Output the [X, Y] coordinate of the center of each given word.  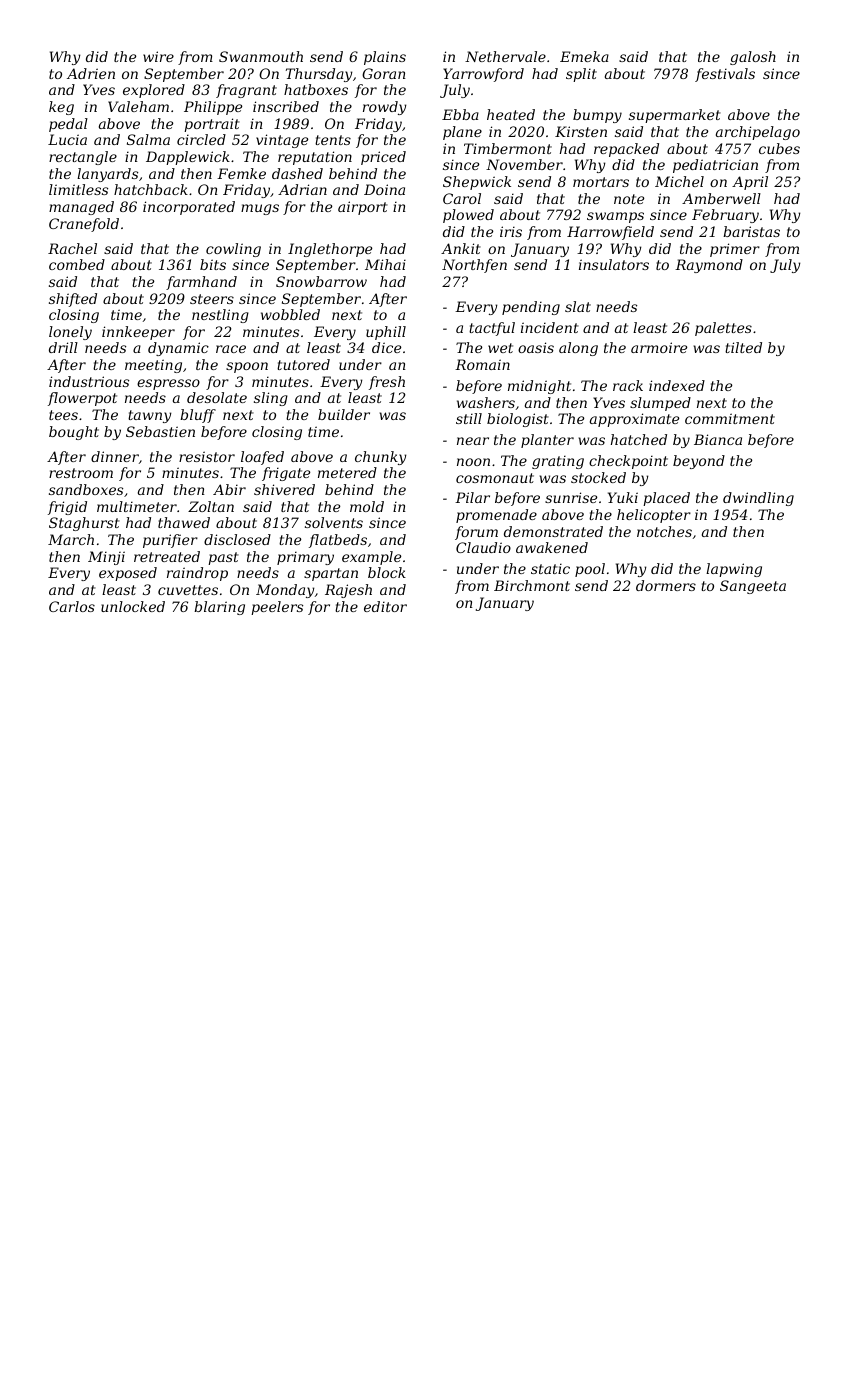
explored [154, 91]
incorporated [189, 208]
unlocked [133, 606]
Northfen [474, 266]
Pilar [472, 497]
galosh [753, 58]
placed [666, 499]
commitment [730, 418]
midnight [539, 387]
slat [578, 306]
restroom [81, 473]
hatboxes [316, 89]
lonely [70, 333]
